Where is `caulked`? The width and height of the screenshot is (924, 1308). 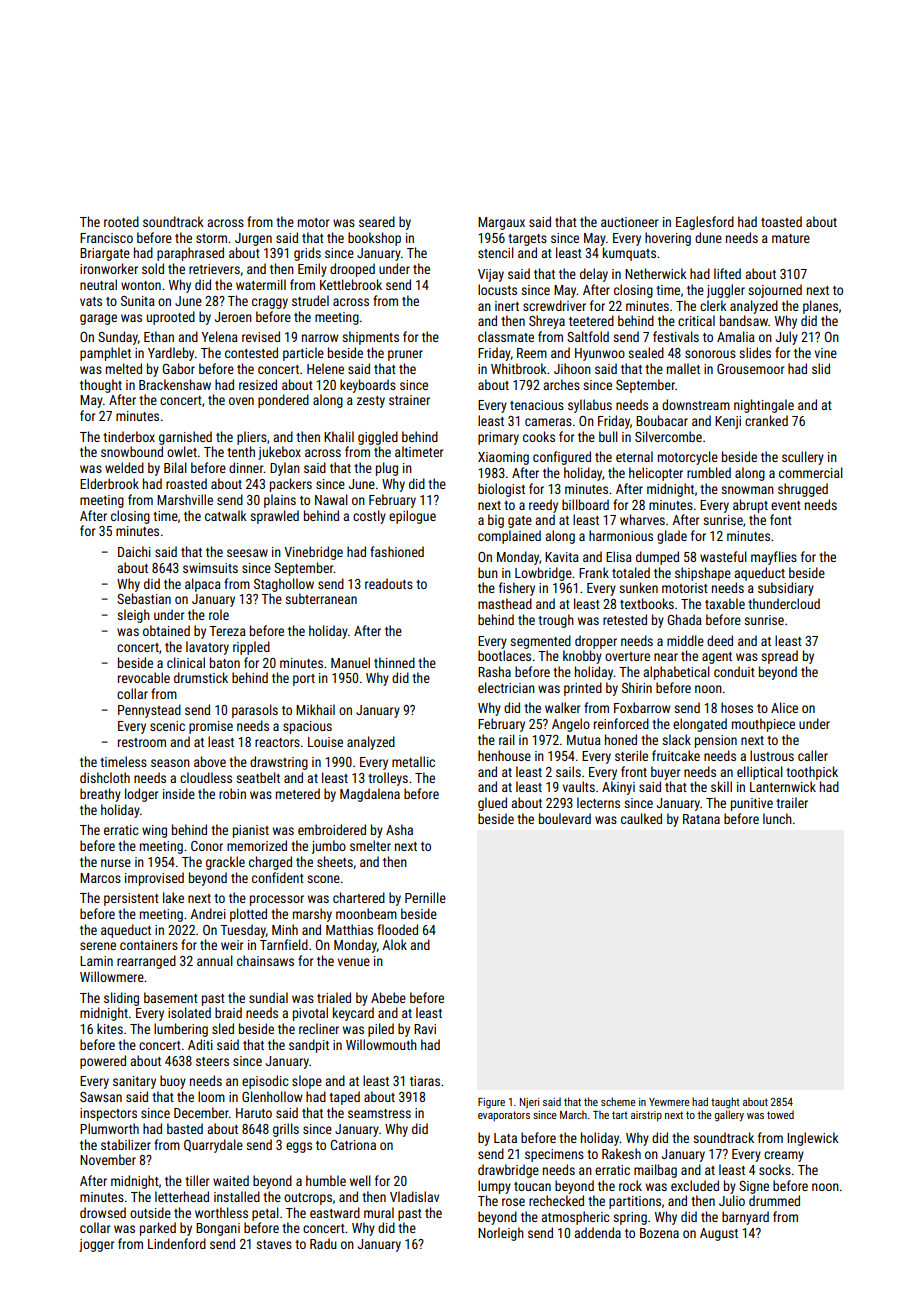
caulked is located at coordinates (641, 818).
